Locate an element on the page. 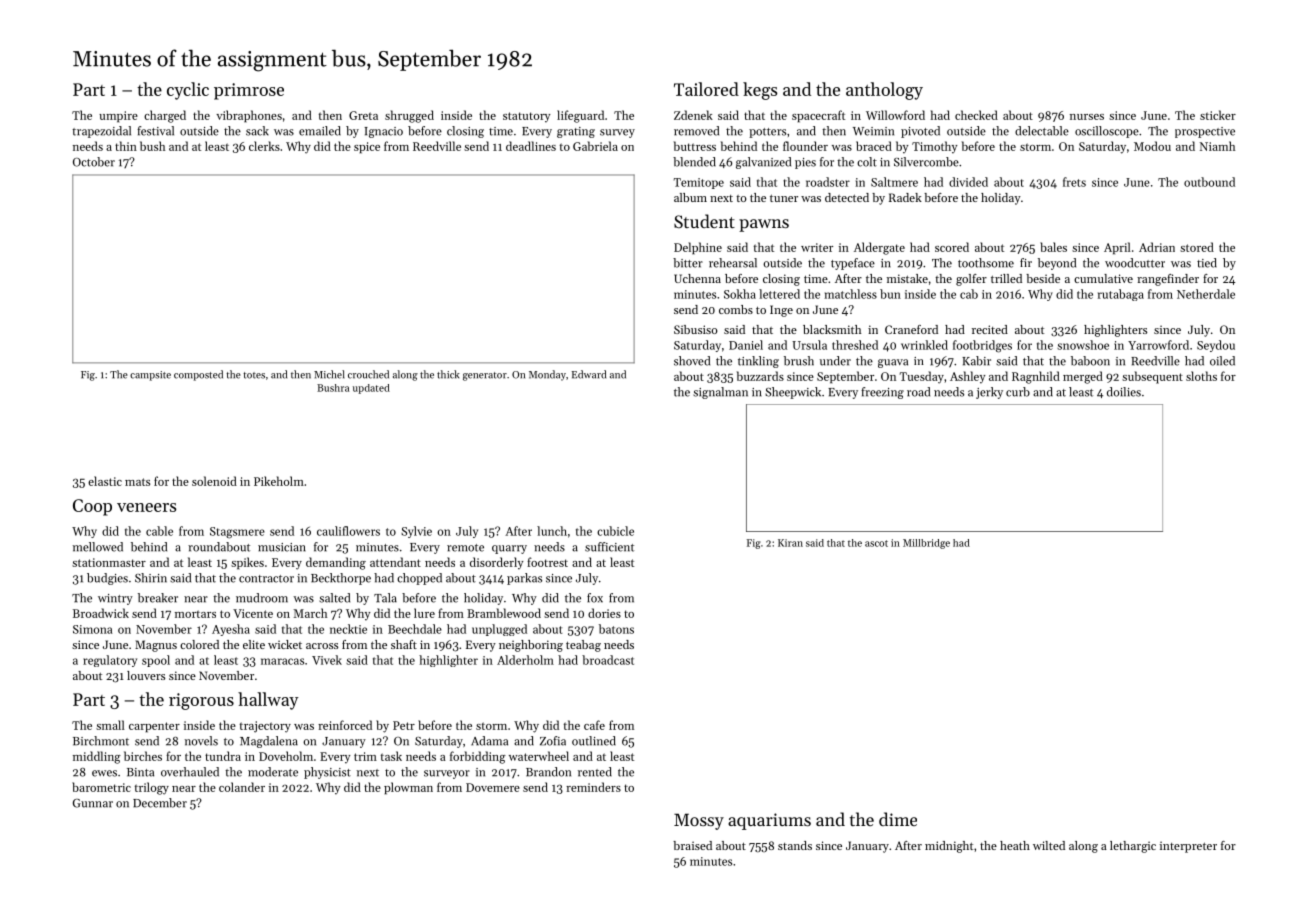 The height and width of the document is (924, 1308). album is located at coordinates (690, 197).
